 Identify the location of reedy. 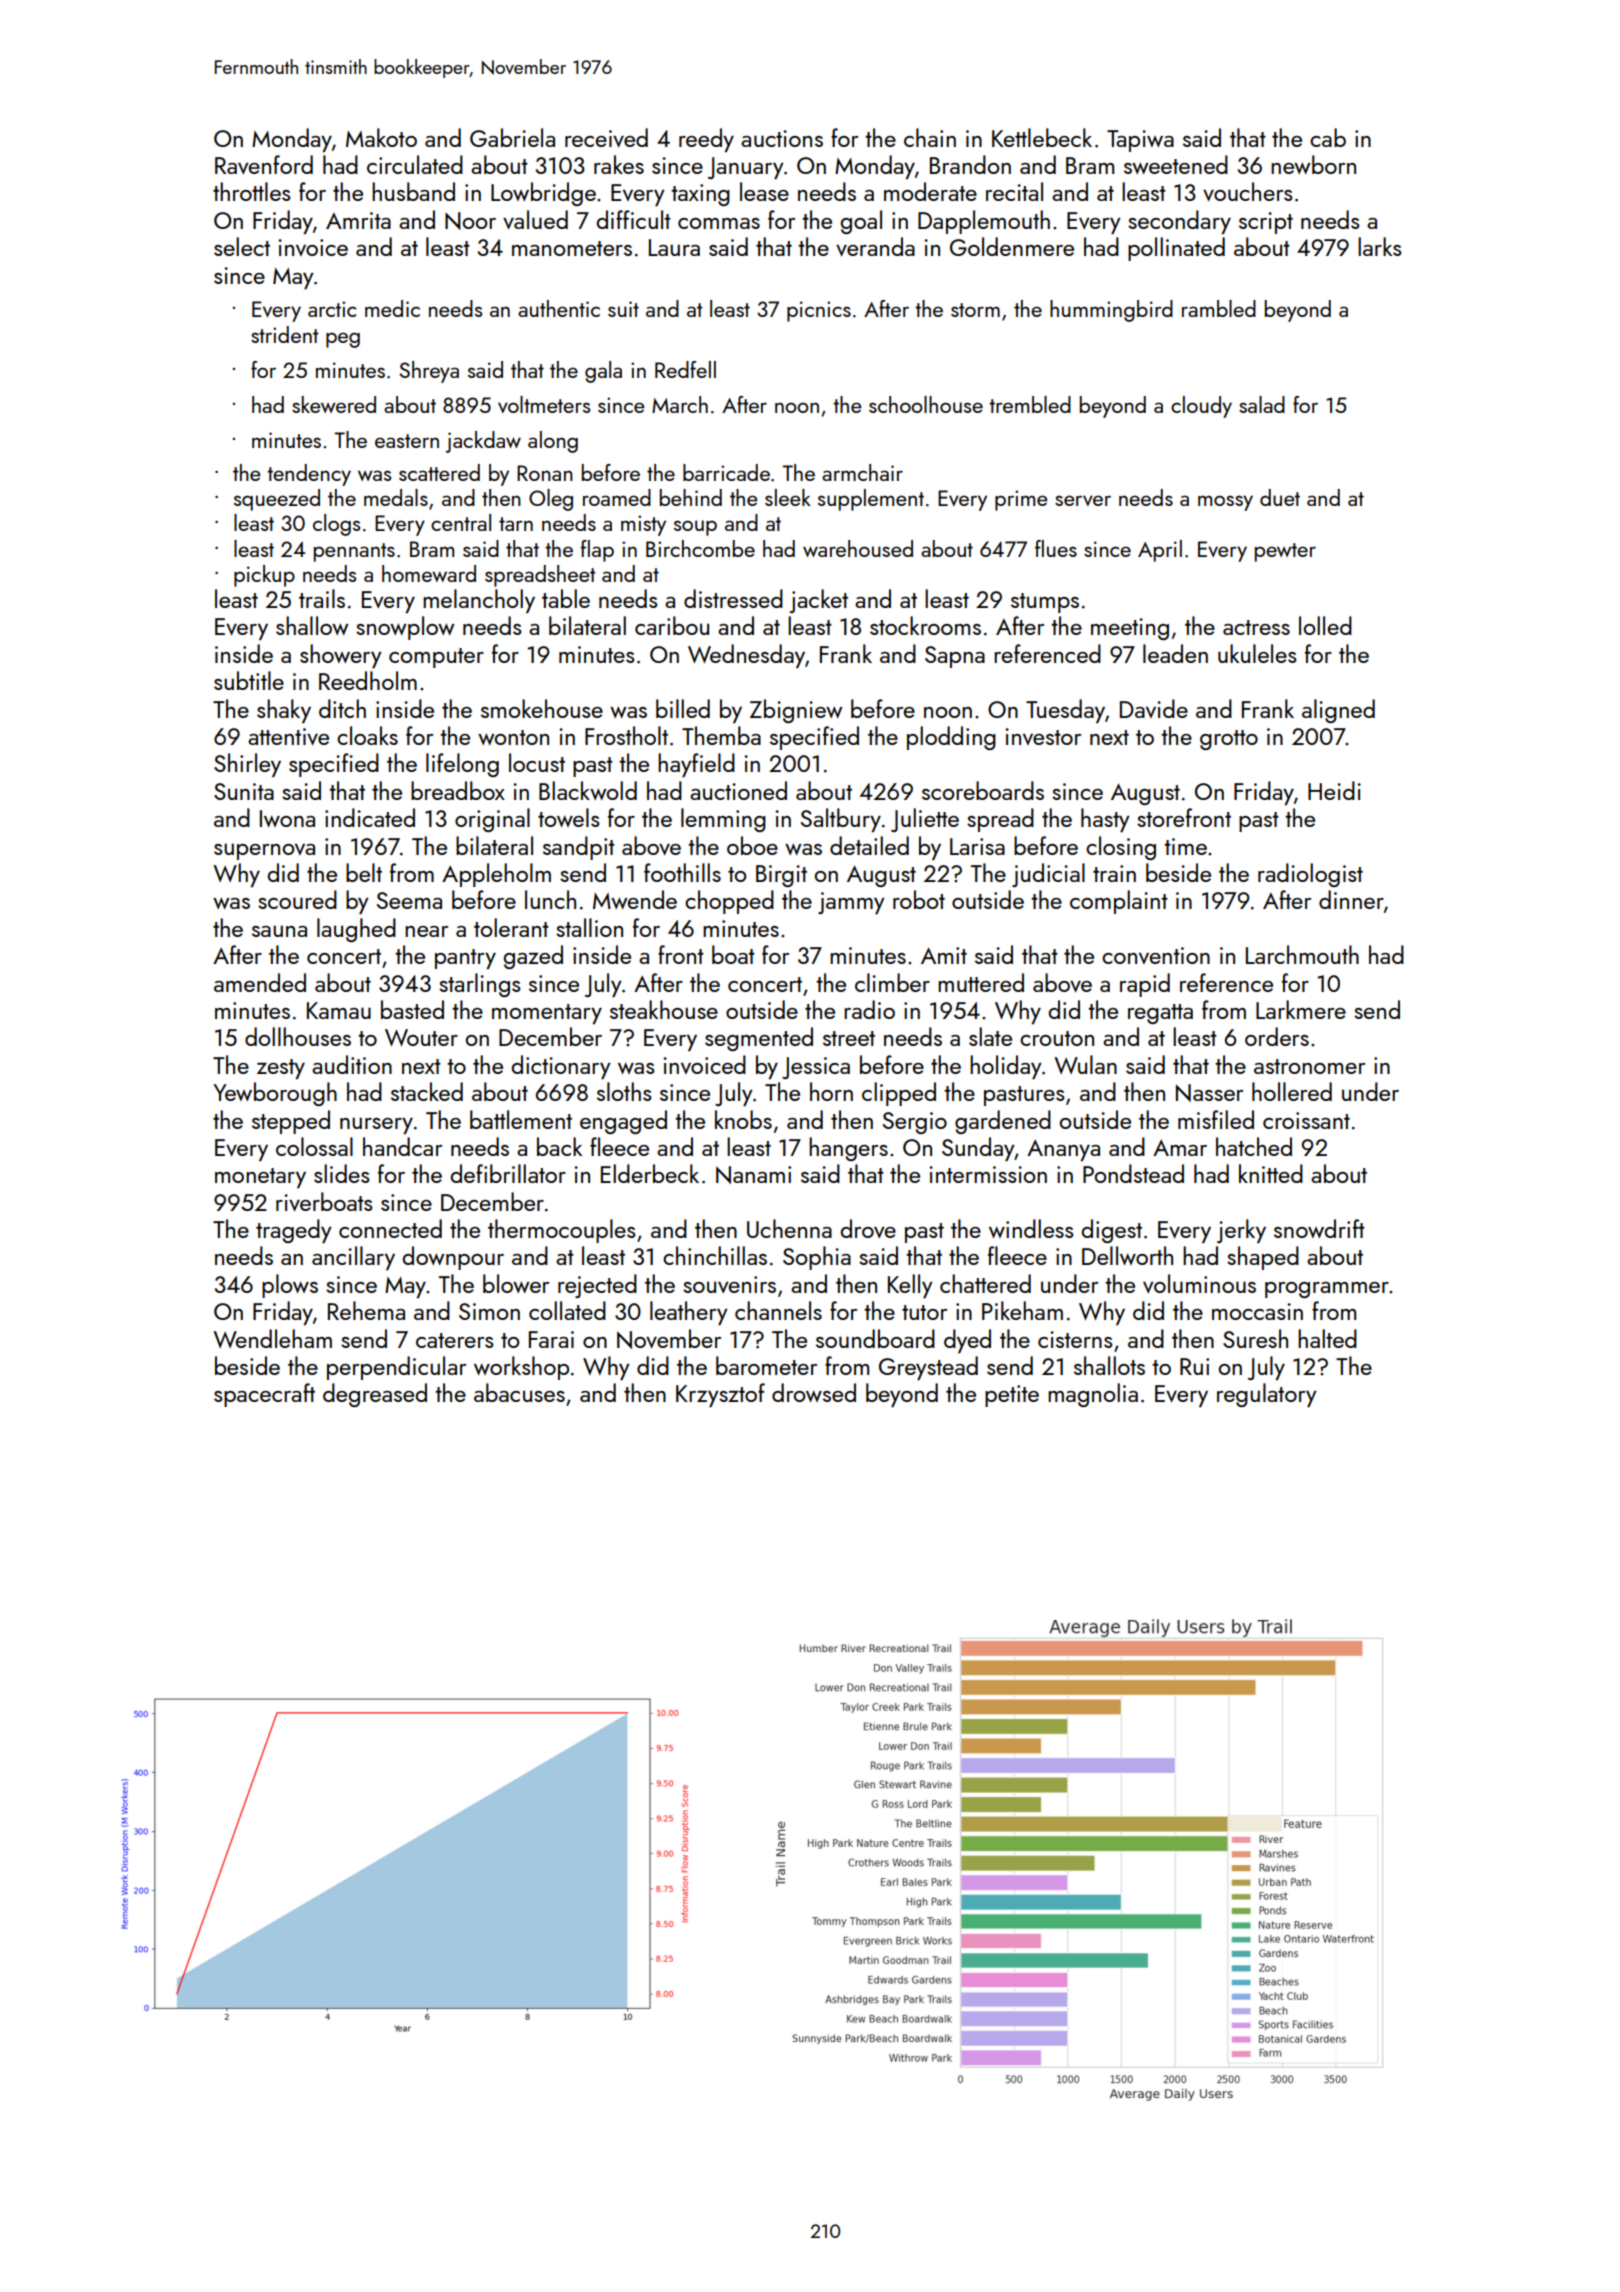
(706, 140).
